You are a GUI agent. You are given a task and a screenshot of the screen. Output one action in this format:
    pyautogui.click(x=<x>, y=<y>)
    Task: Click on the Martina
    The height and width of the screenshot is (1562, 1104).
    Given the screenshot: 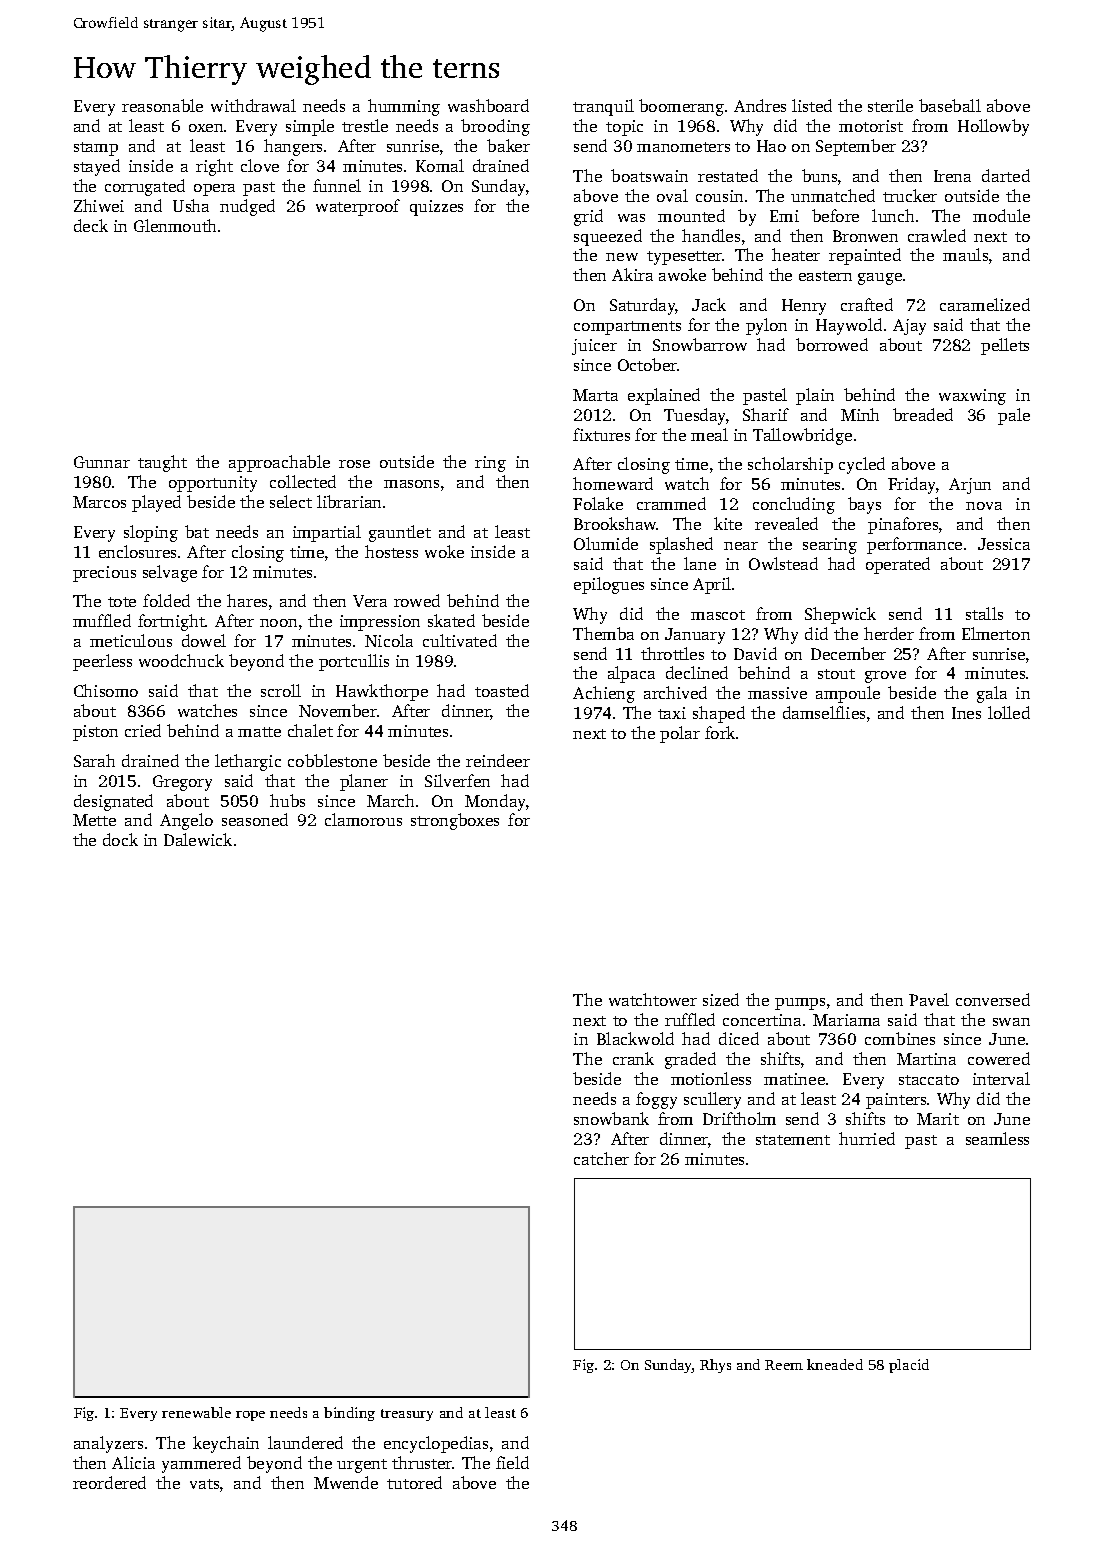 What is the action you would take?
    pyautogui.click(x=926, y=1059)
